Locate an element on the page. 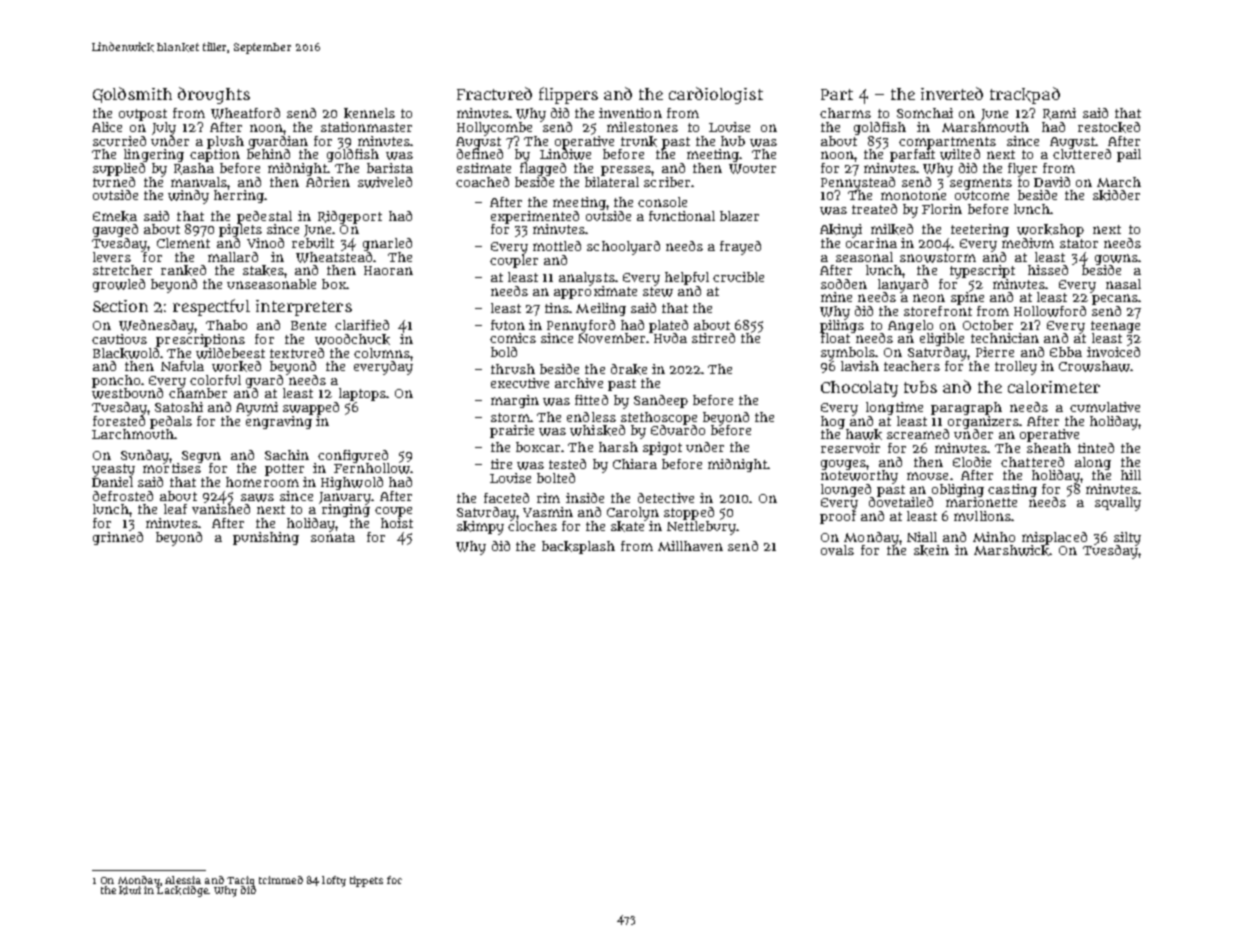  cumulative is located at coordinates (1105, 407).
